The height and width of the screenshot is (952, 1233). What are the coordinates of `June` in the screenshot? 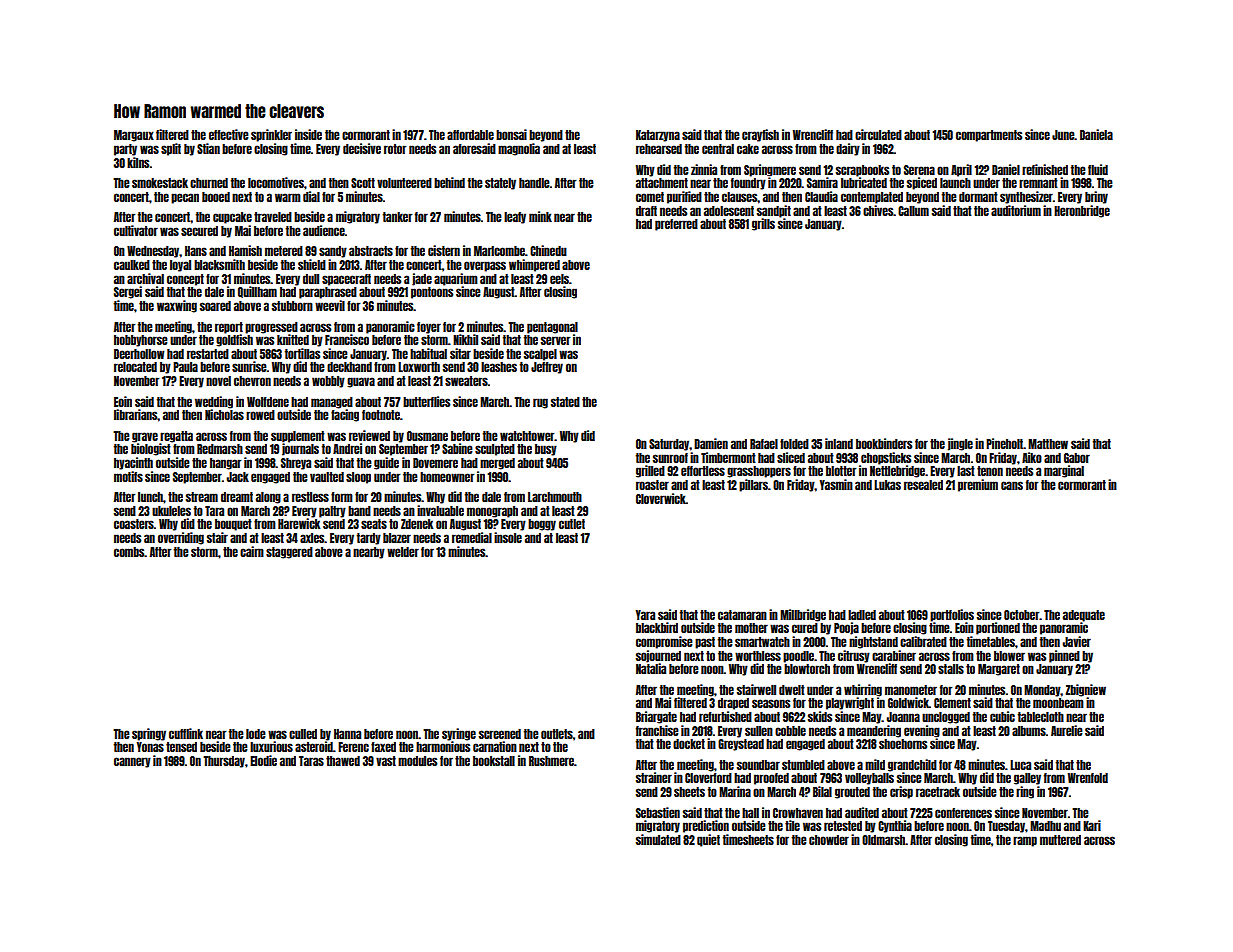 It's located at (1063, 135).
